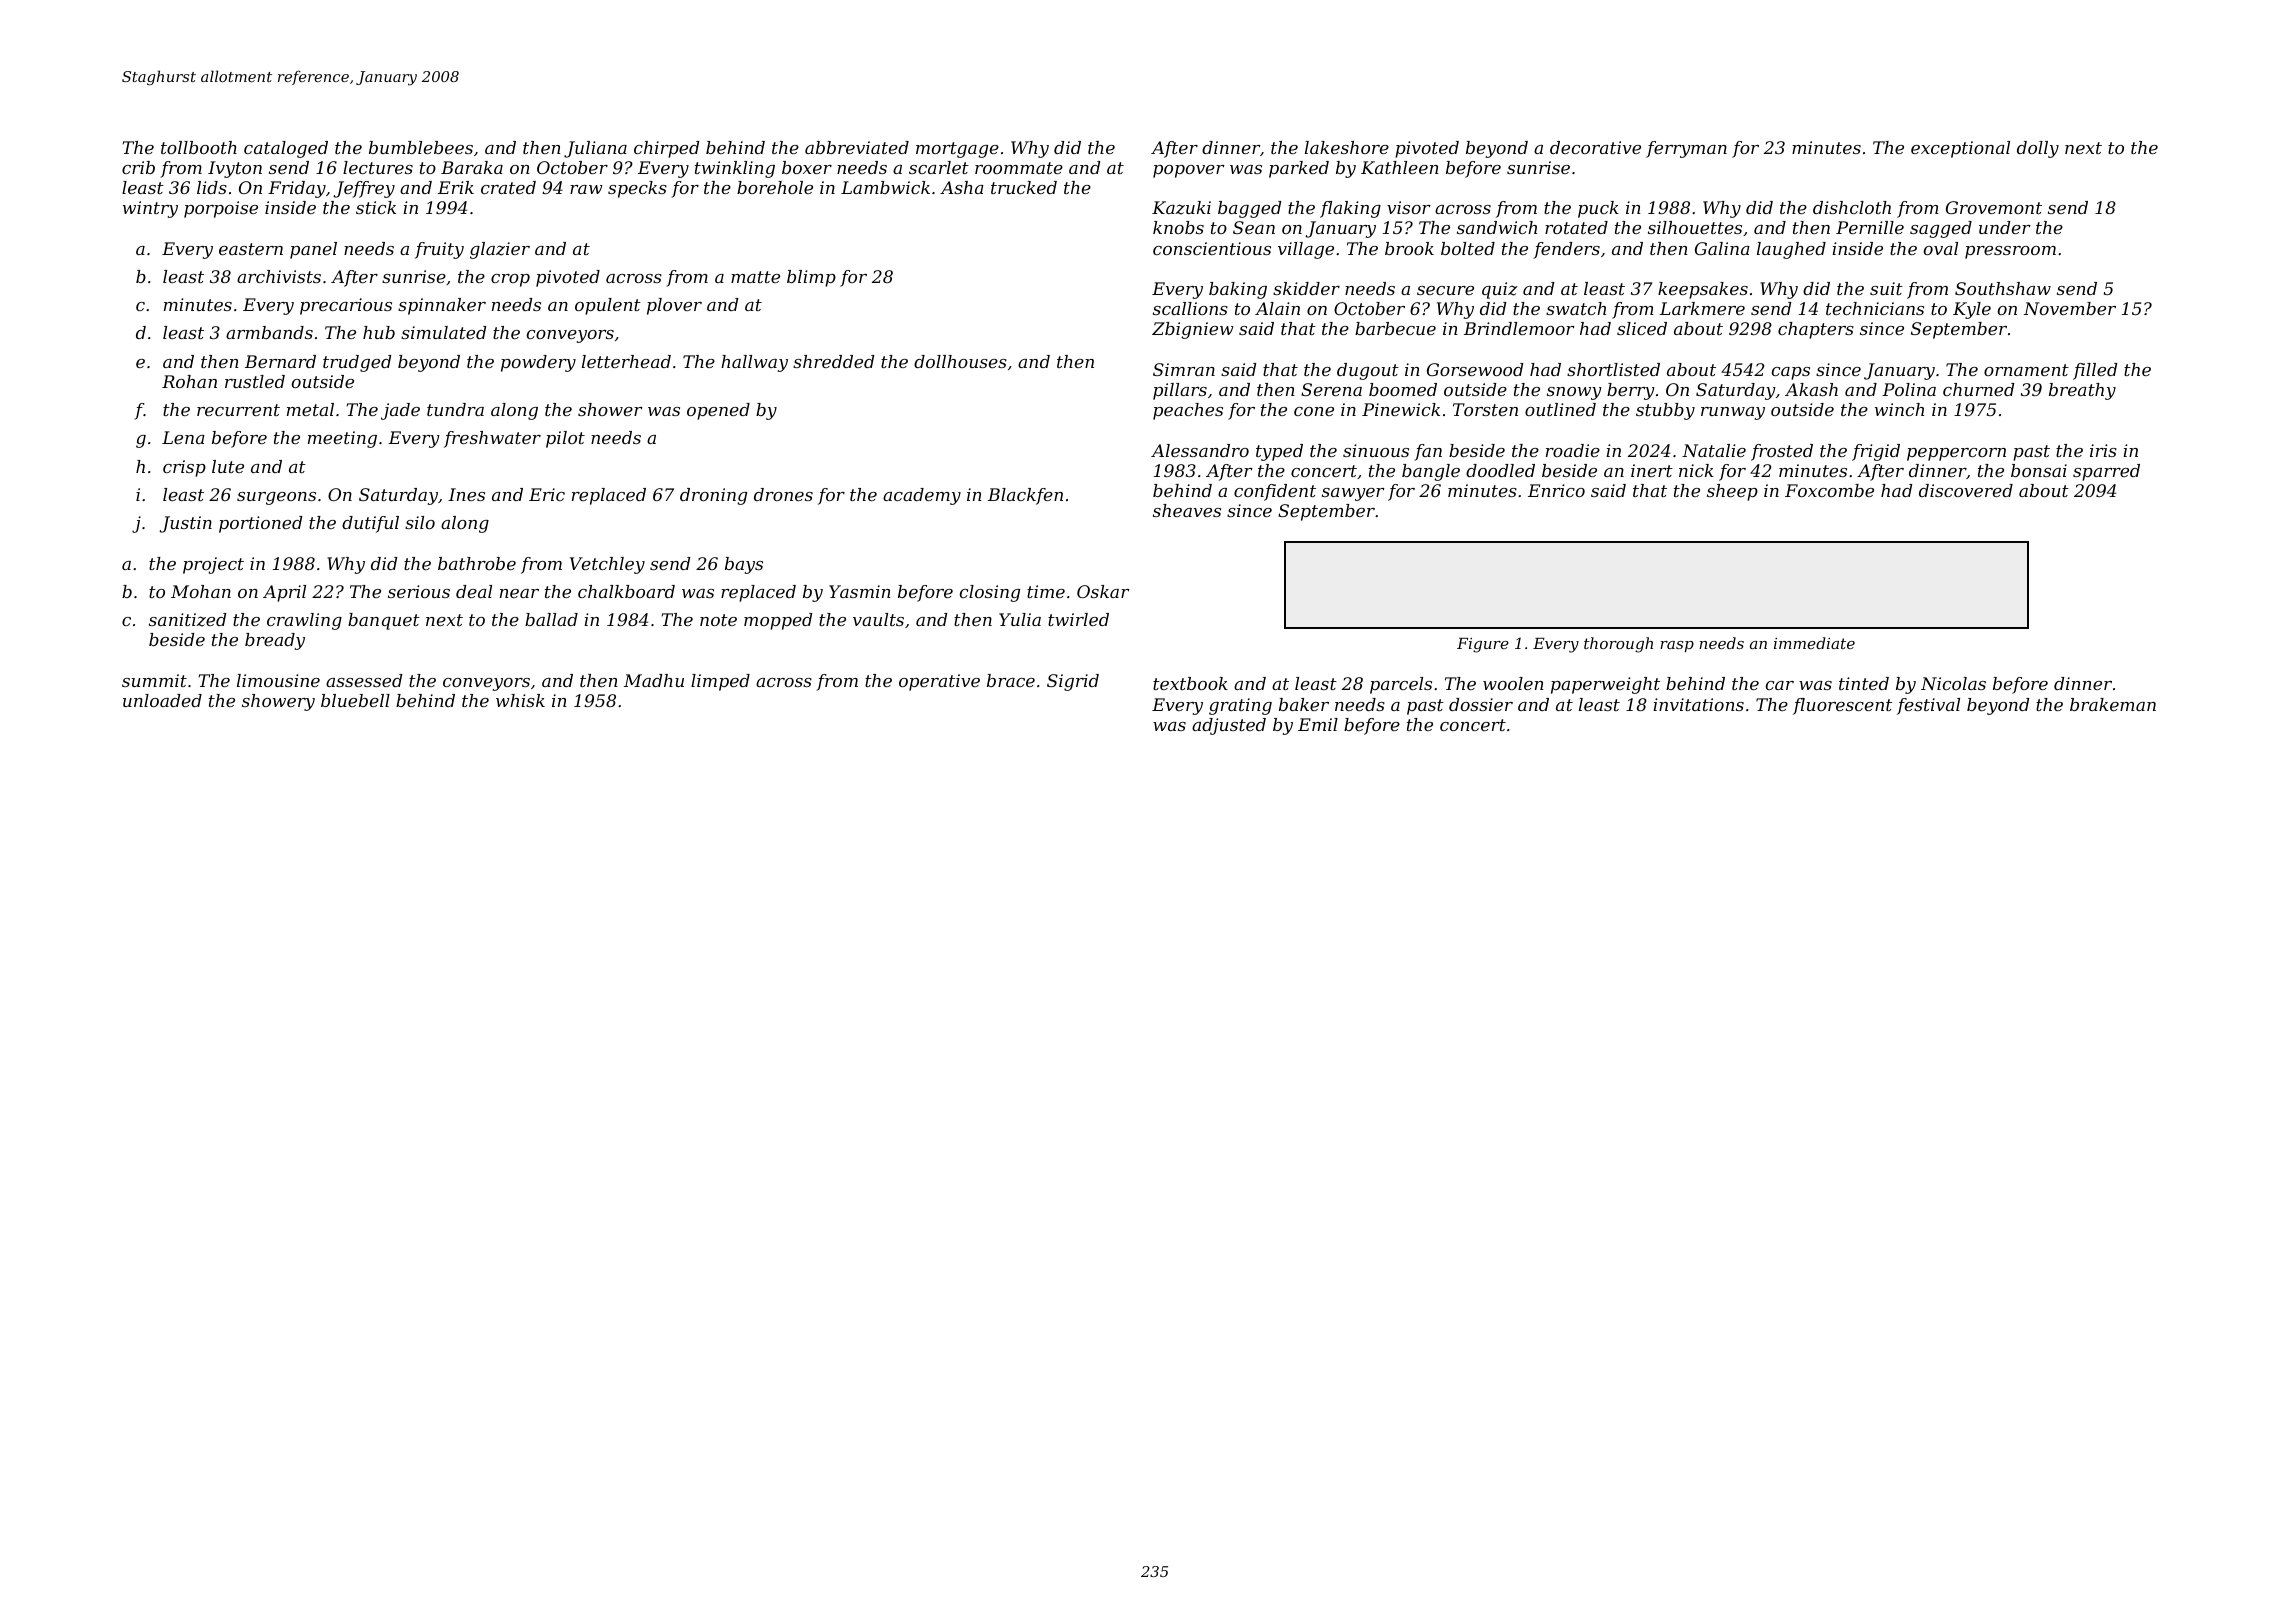 Image resolution: width=2282 pixels, height=1614 pixels. I want to click on ferryman, so click(1686, 149).
